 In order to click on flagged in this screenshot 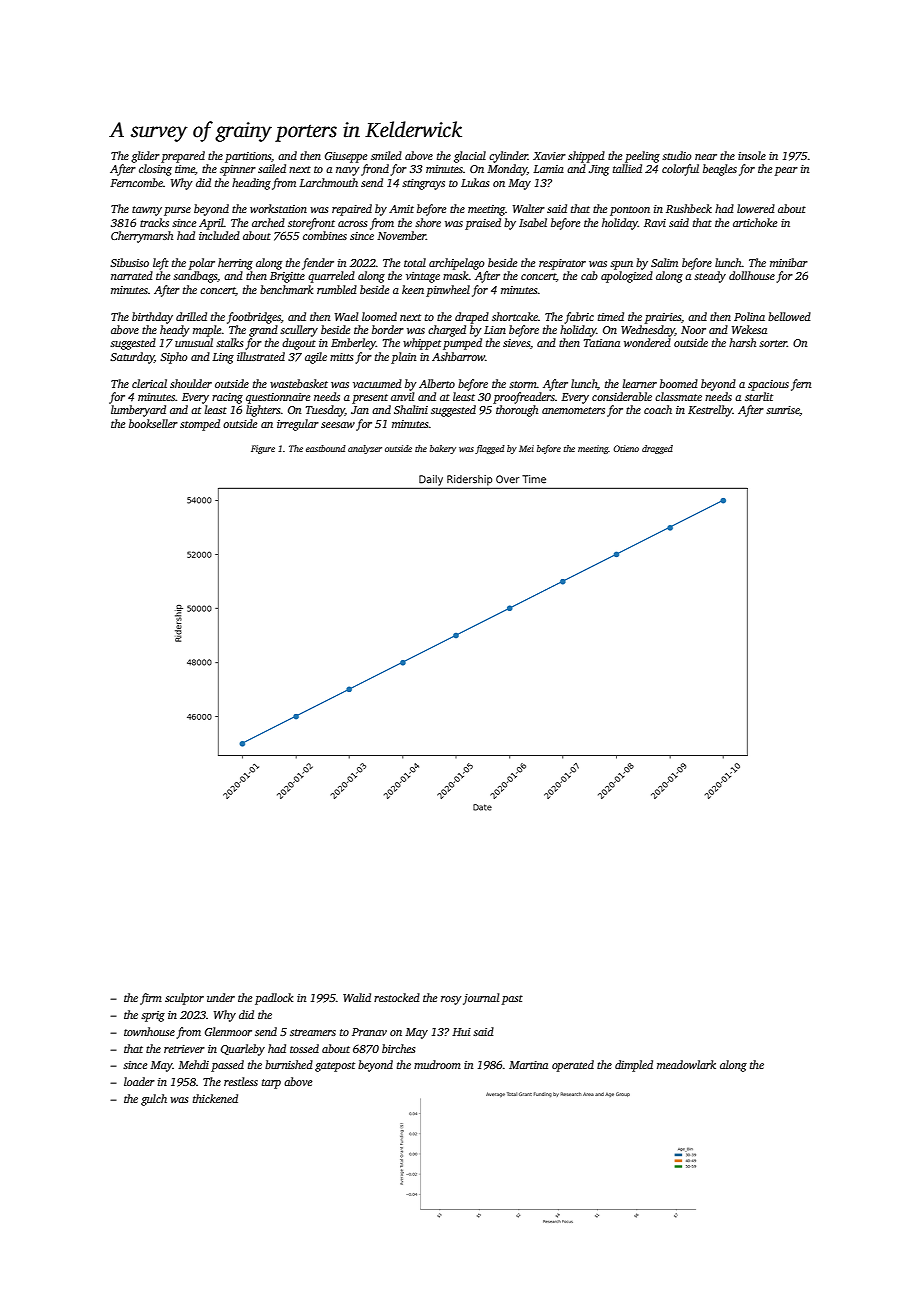, I will do `click(490, 449)`.
